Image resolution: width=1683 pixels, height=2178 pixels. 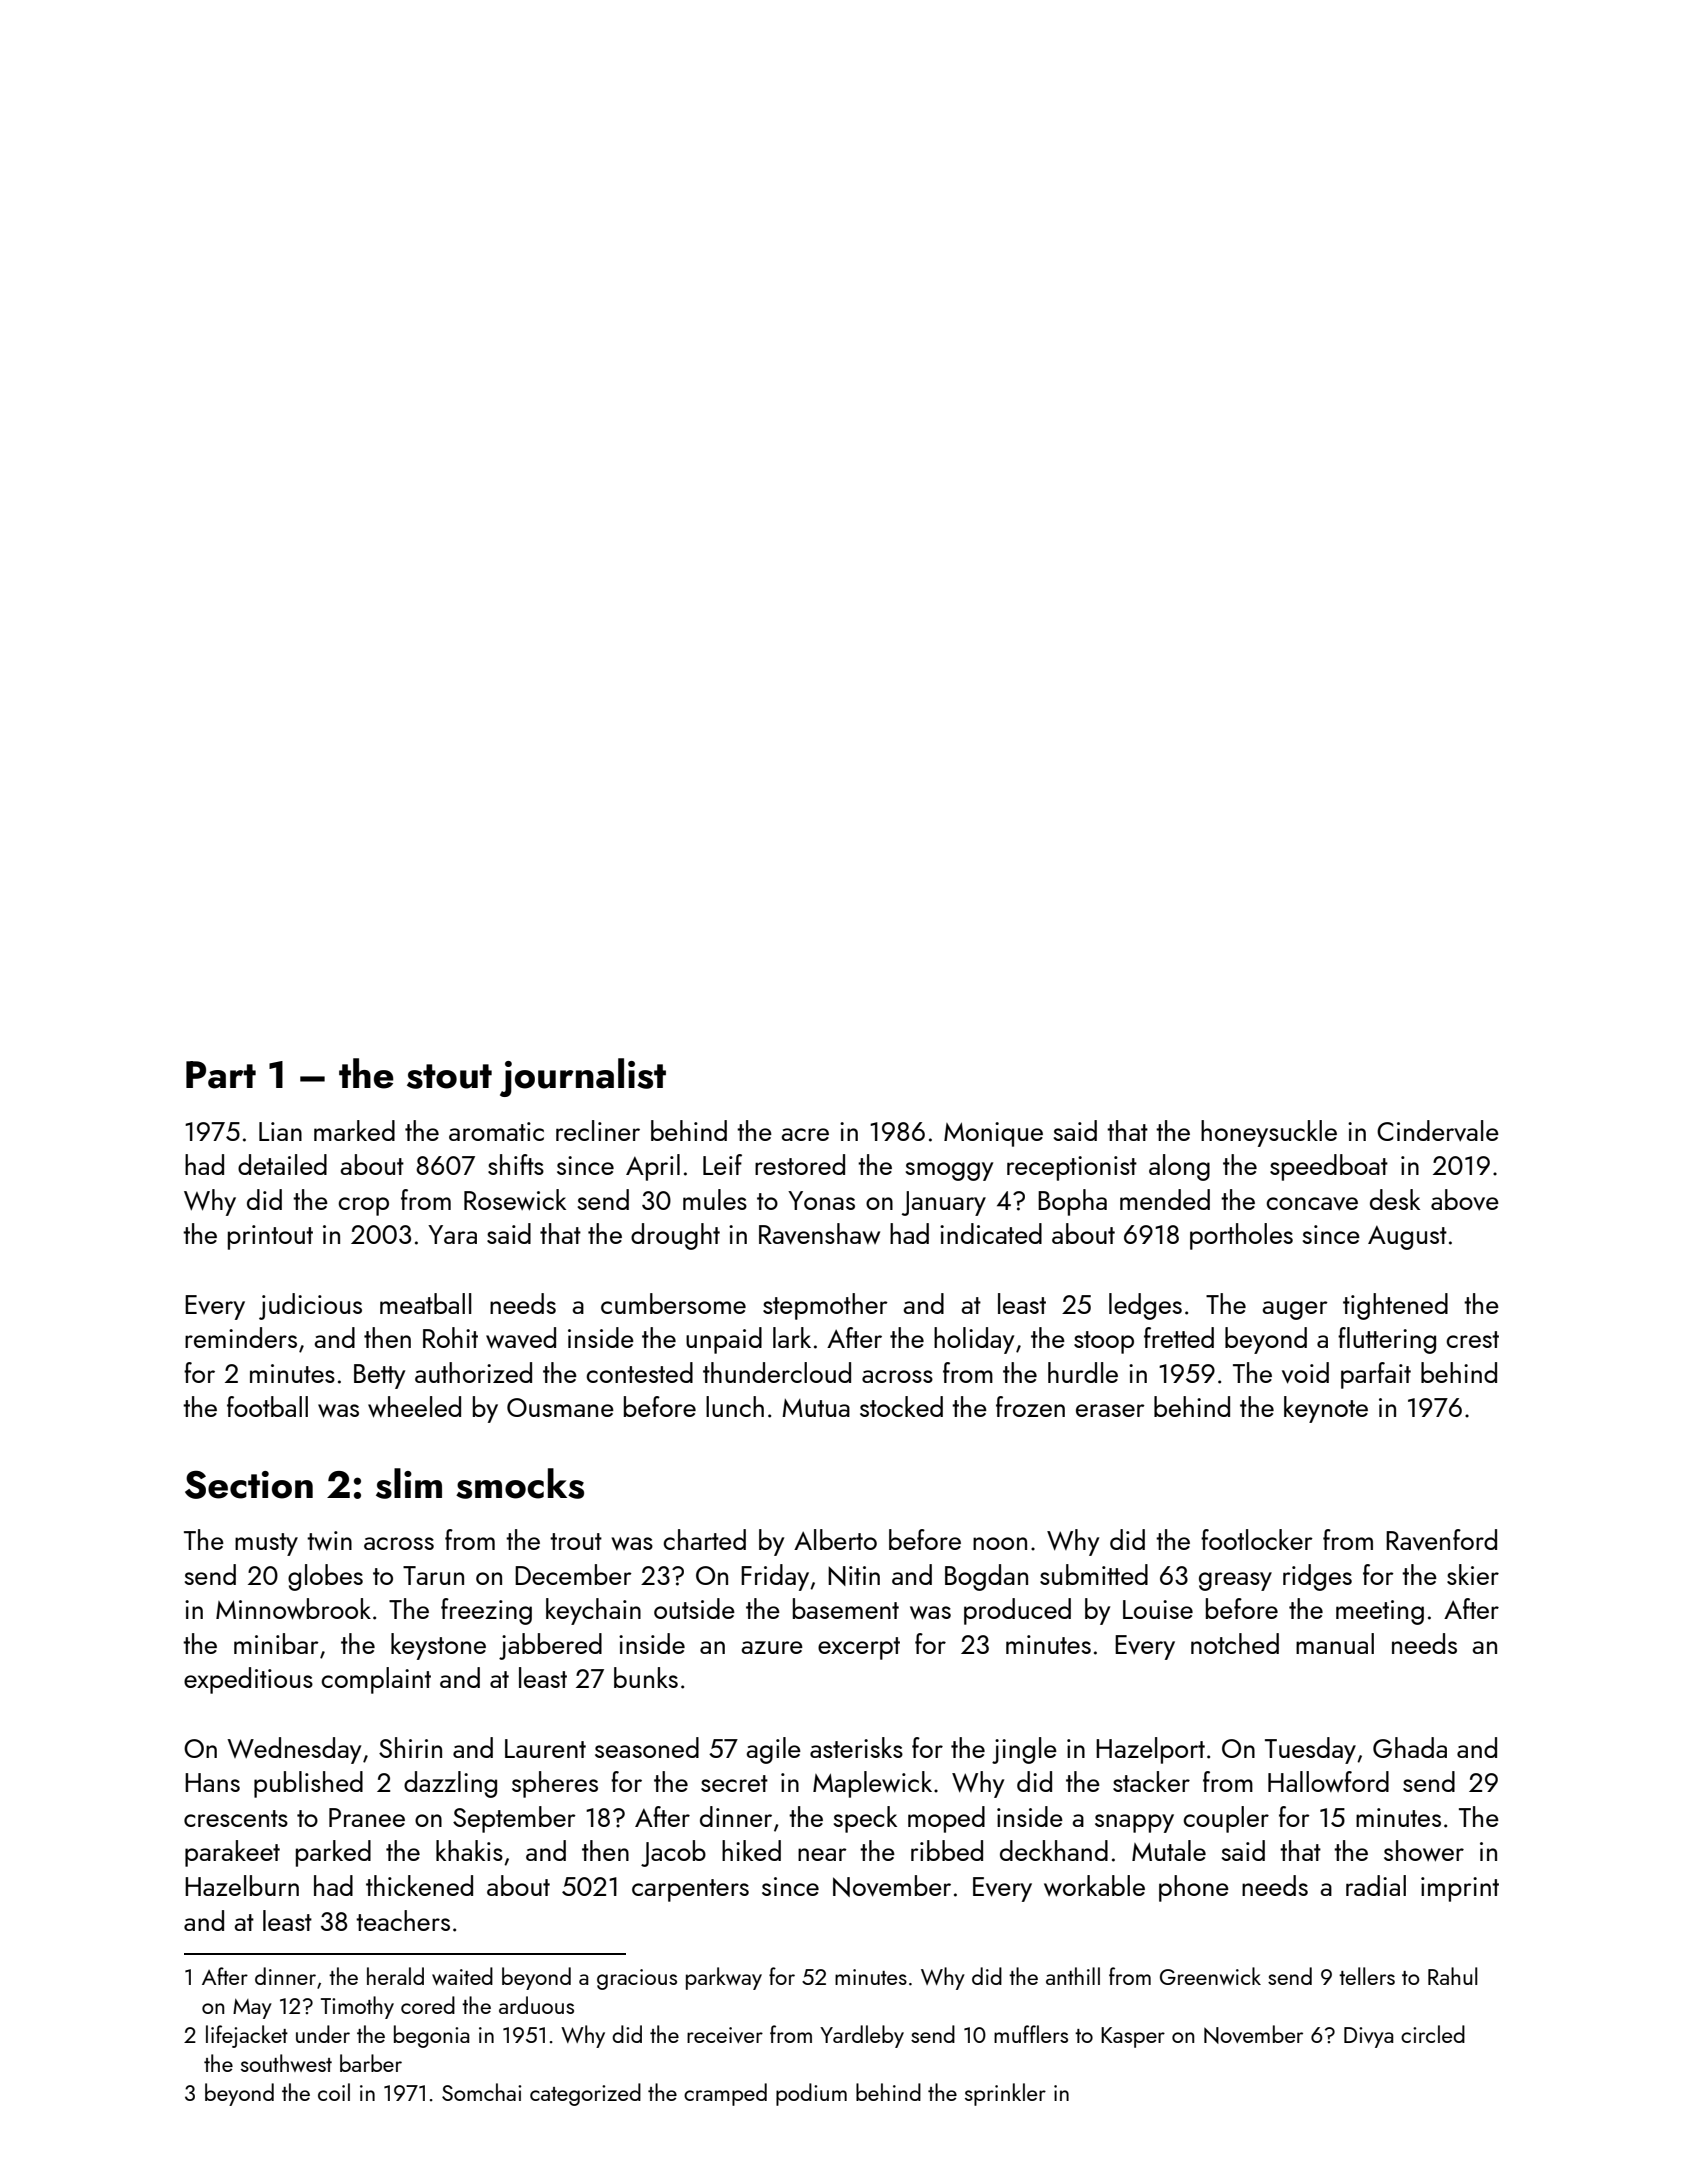 I want to click on Jacob, so click(x=673, y=1853).
